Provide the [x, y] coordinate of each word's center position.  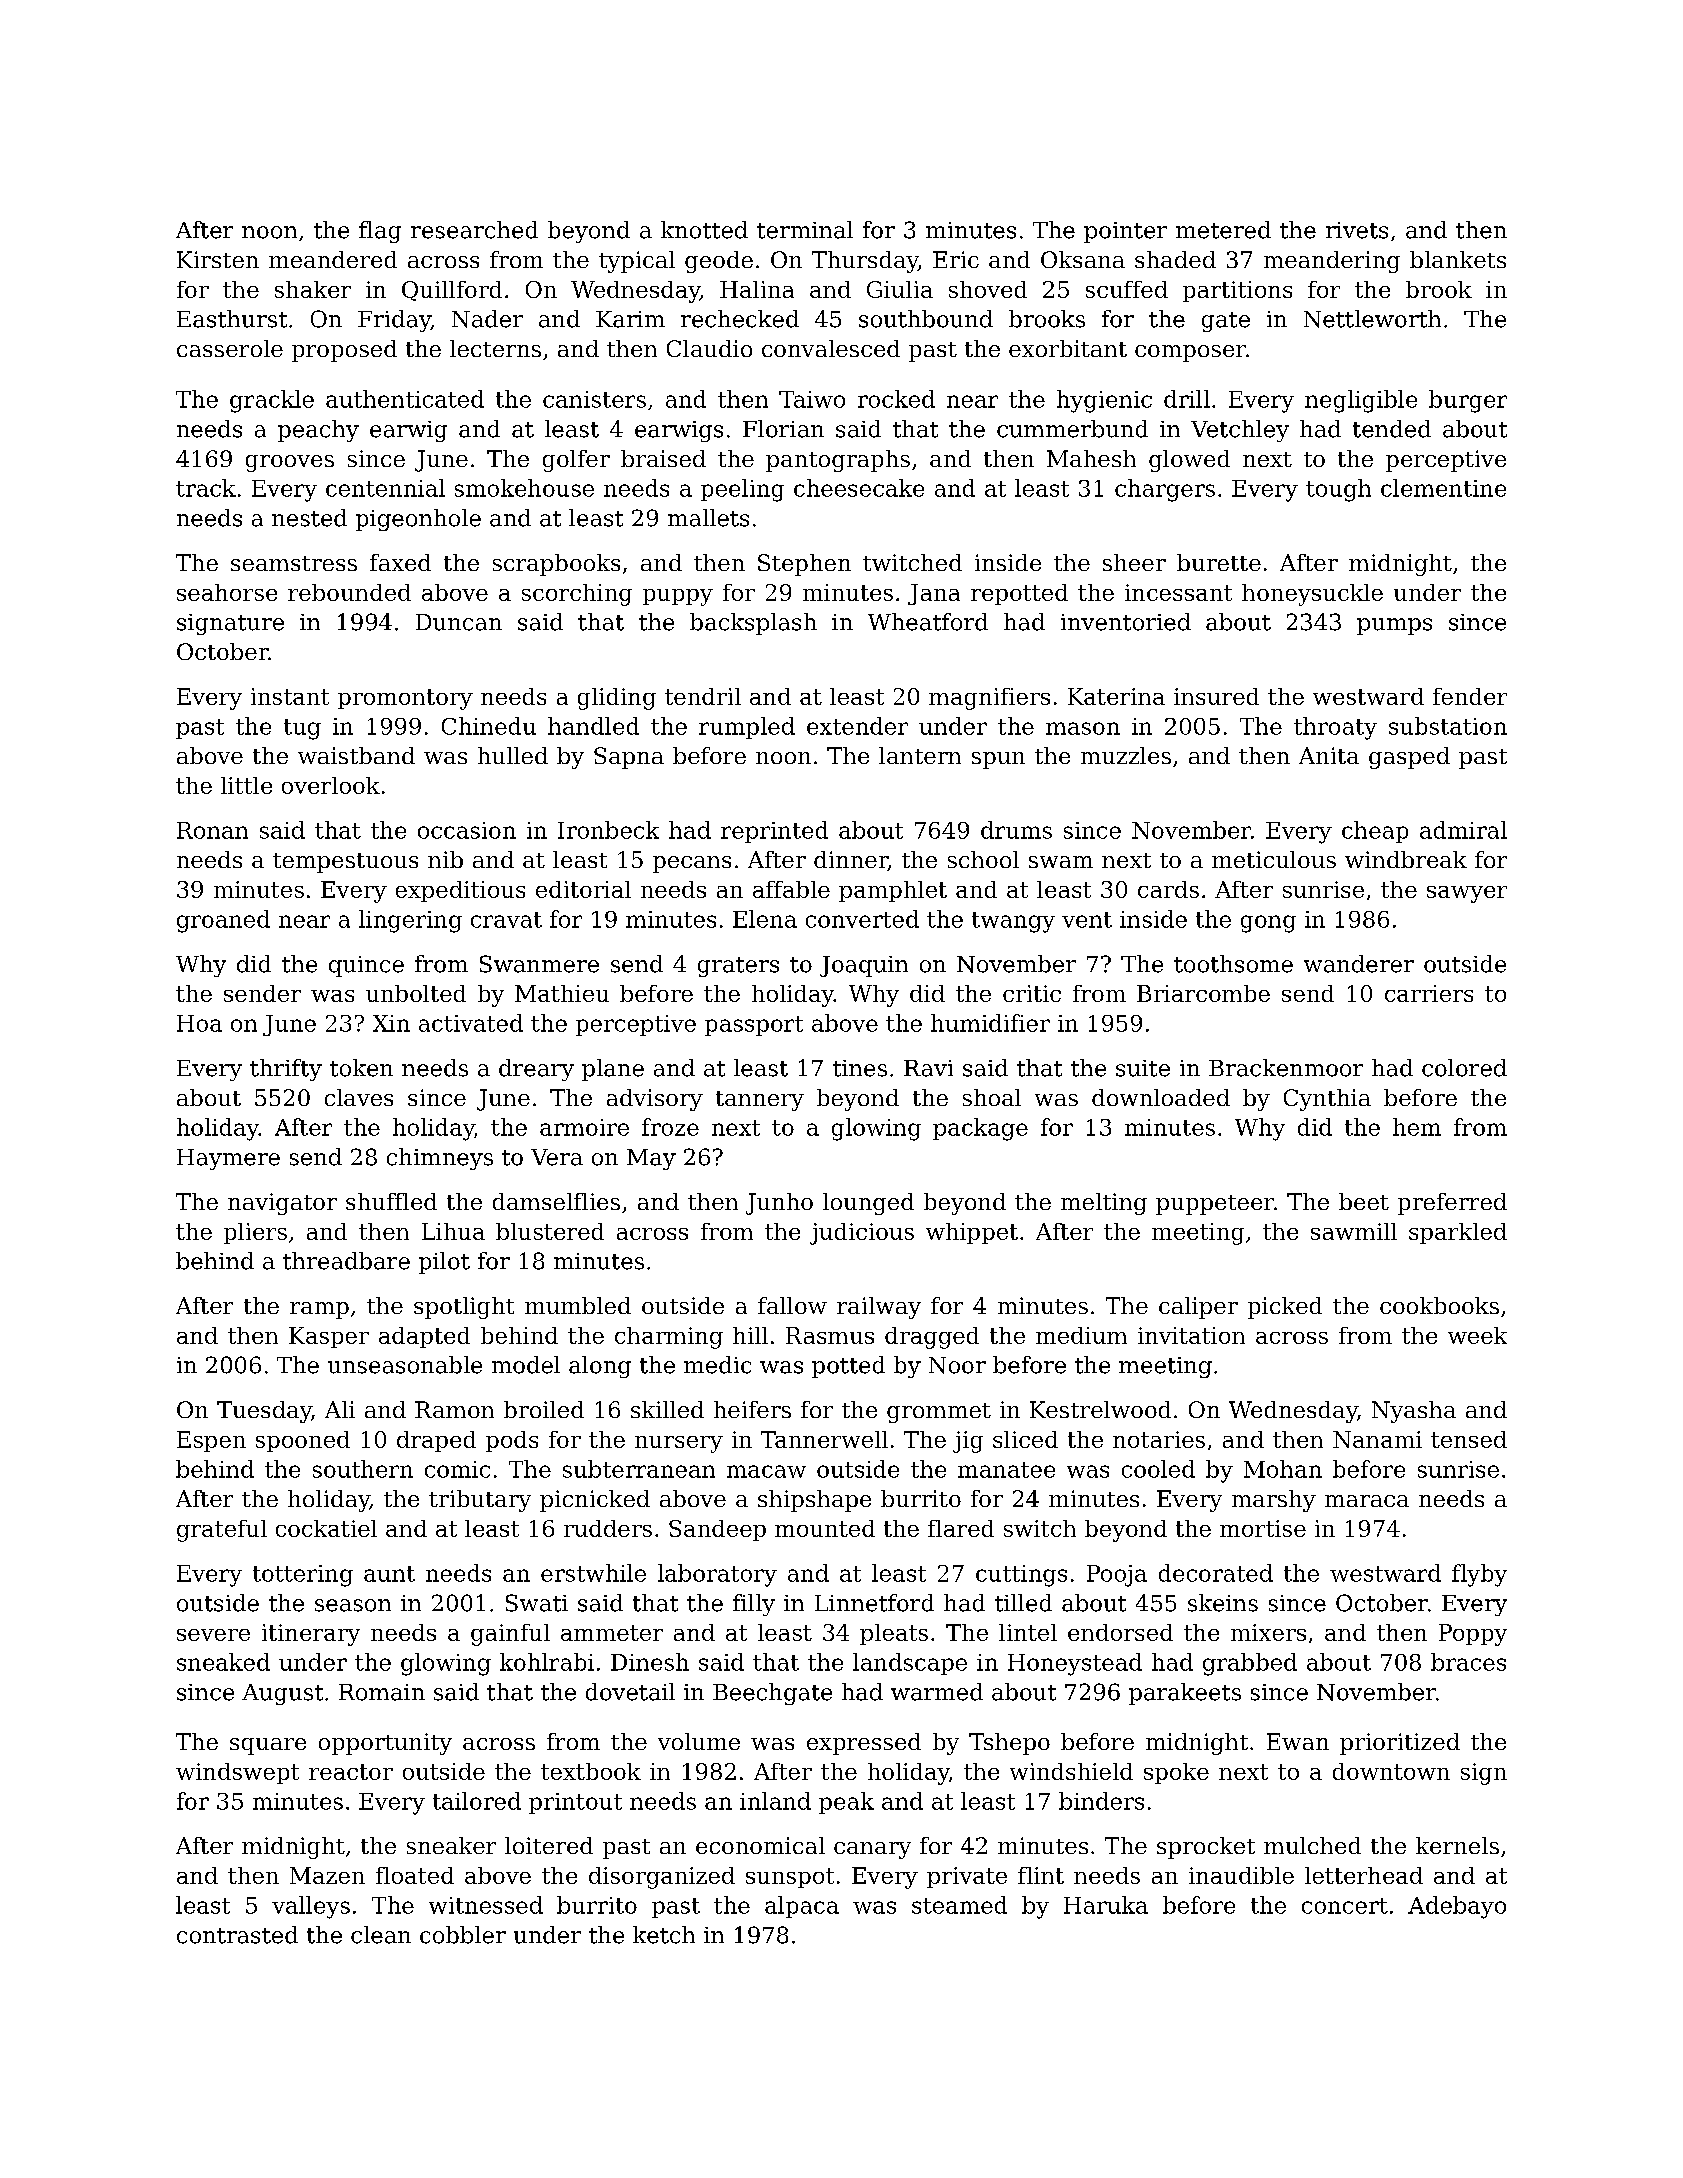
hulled [513, 755]
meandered [333, 259]
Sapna [629, 758]
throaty [1335, 728]
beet [1364, 1201]
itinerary [311, 1635]
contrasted [237, 1935]
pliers [255, 1233]
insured [1216, 696]
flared [961, 1528]
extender [857, 726]
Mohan [1283, 1469]
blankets [1458, 259]
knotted [704, 230]
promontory [405, 699]
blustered [550, 1231]
